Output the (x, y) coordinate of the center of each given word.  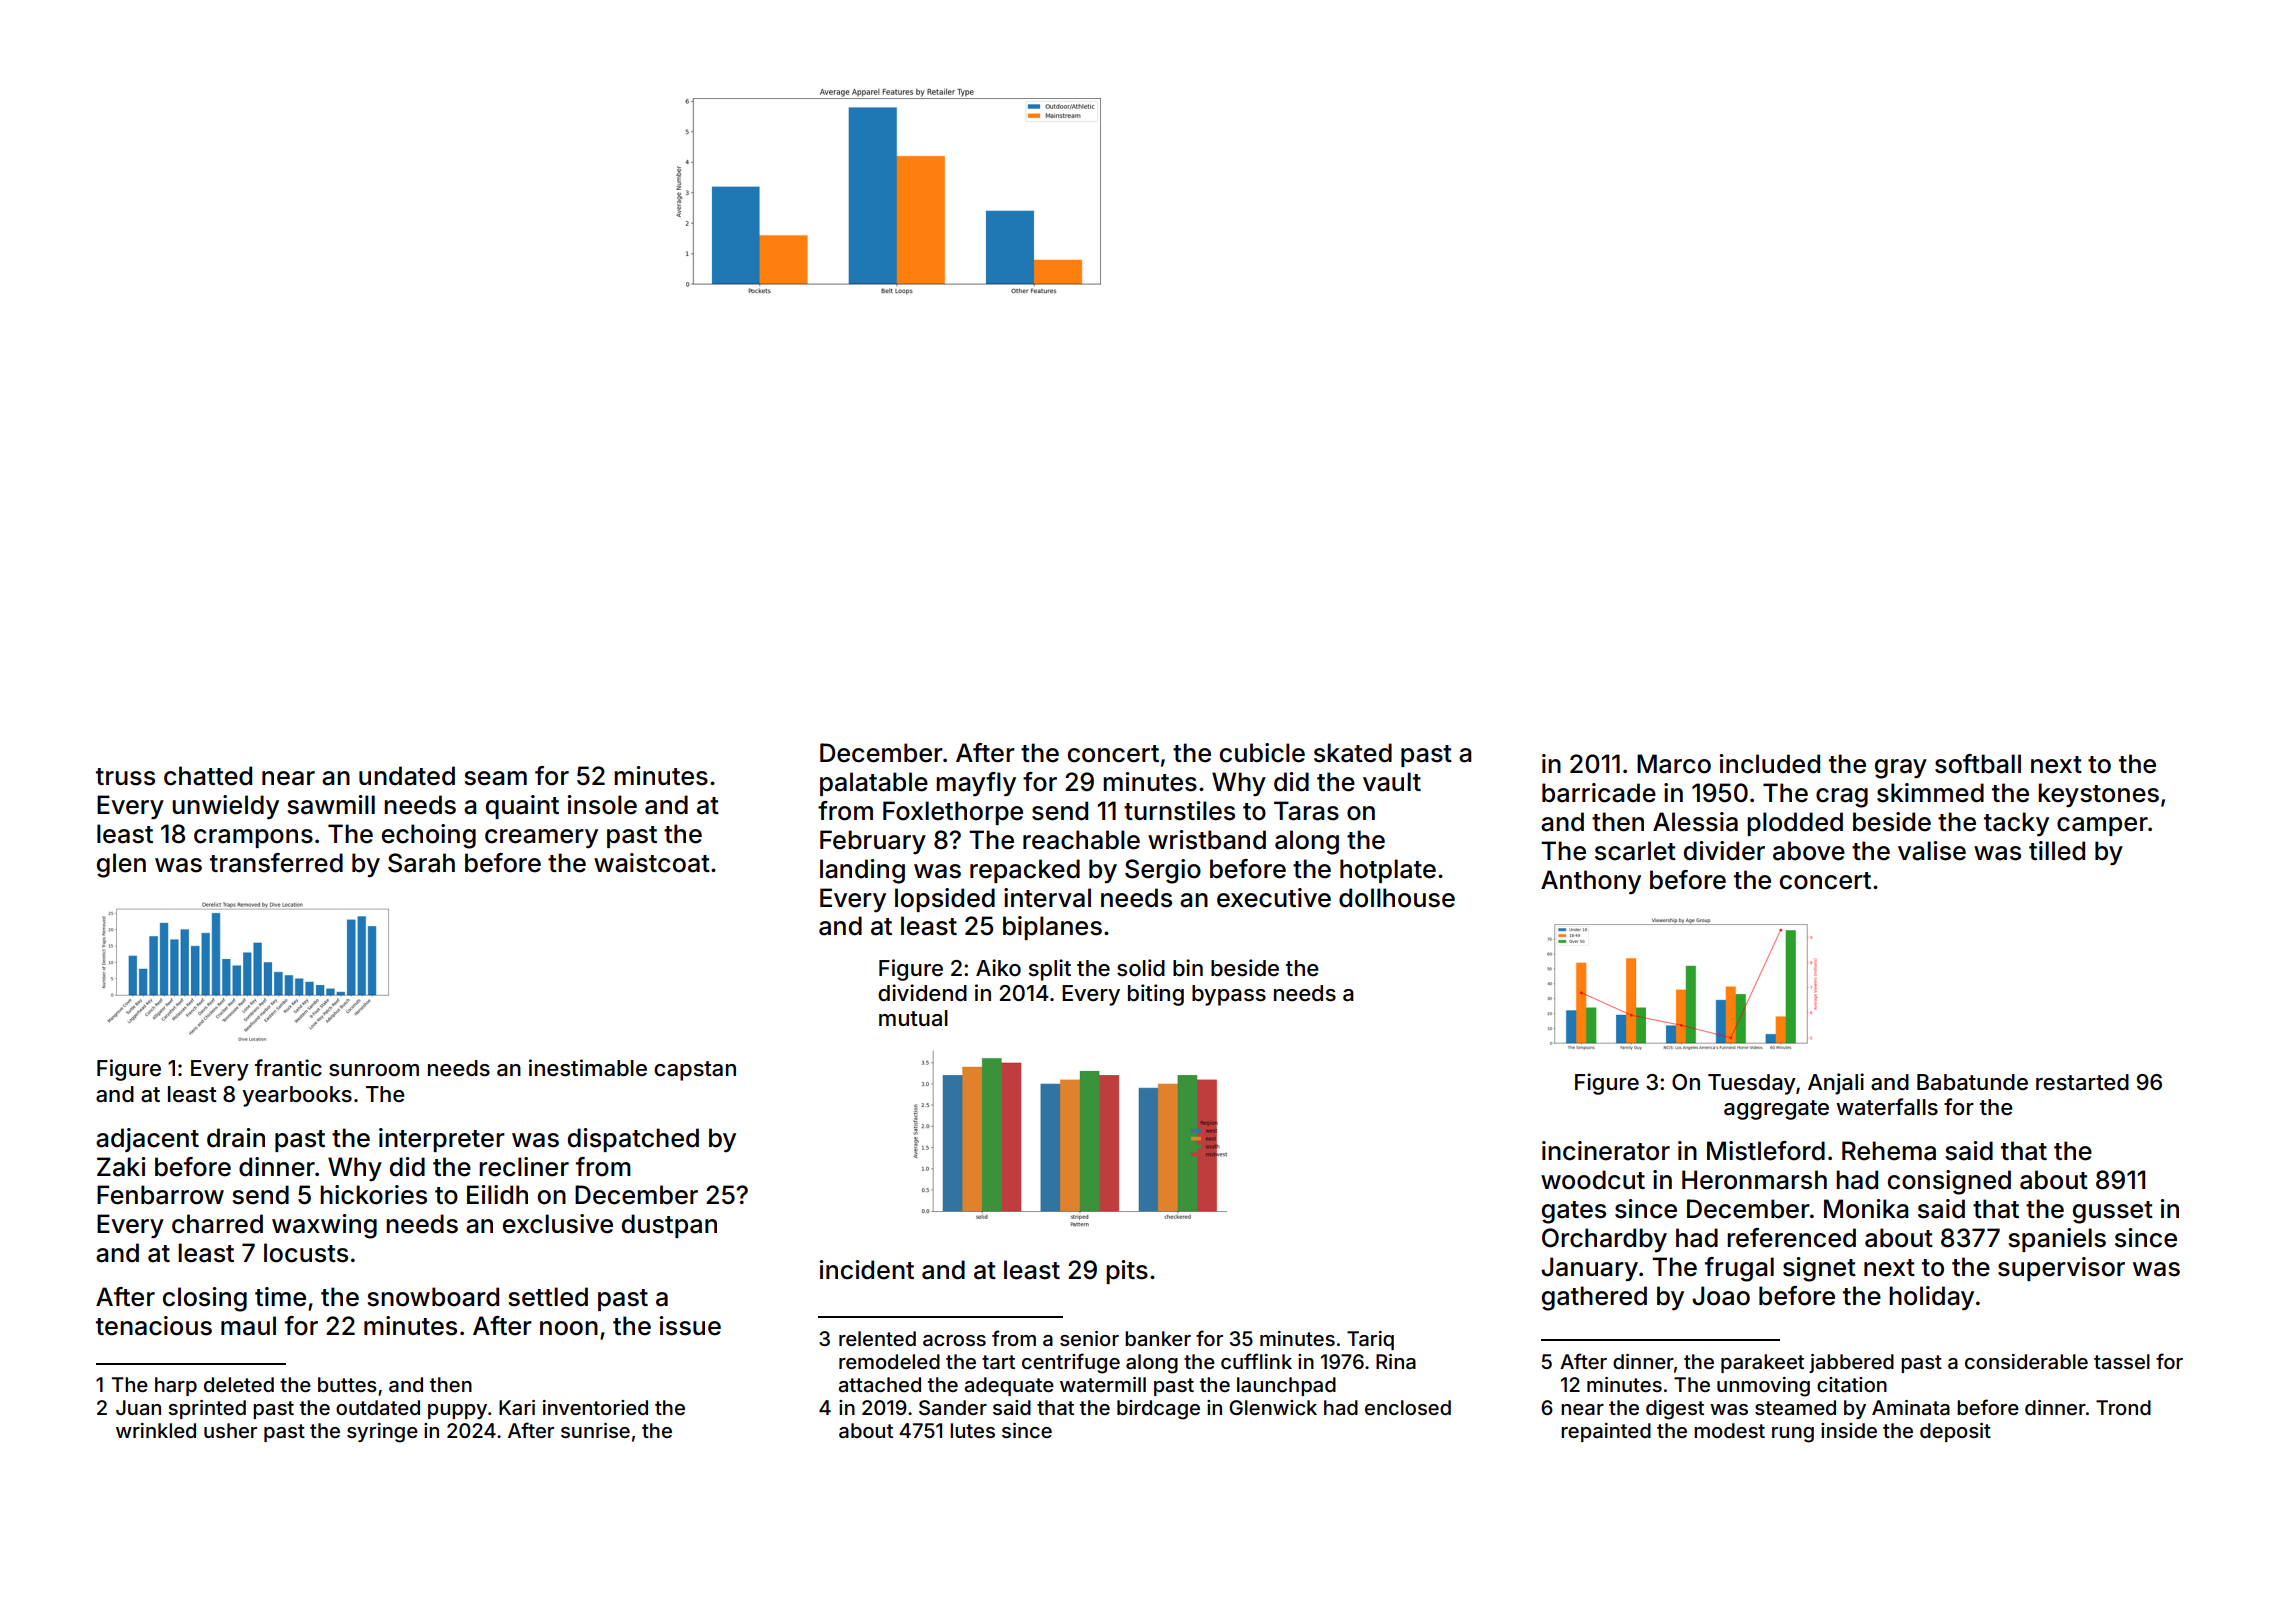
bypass (1229, 995)
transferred (276, 863)
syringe (382, 1433)
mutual (913, 1018)
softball (1978, 764)
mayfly (976, 784)
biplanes (1052, 928)
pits (1127, 1272)
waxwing (324, 1226)
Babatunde (1972, 1082)
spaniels (2057, 1240)
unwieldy (225, 807)
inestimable (588, 1068)
